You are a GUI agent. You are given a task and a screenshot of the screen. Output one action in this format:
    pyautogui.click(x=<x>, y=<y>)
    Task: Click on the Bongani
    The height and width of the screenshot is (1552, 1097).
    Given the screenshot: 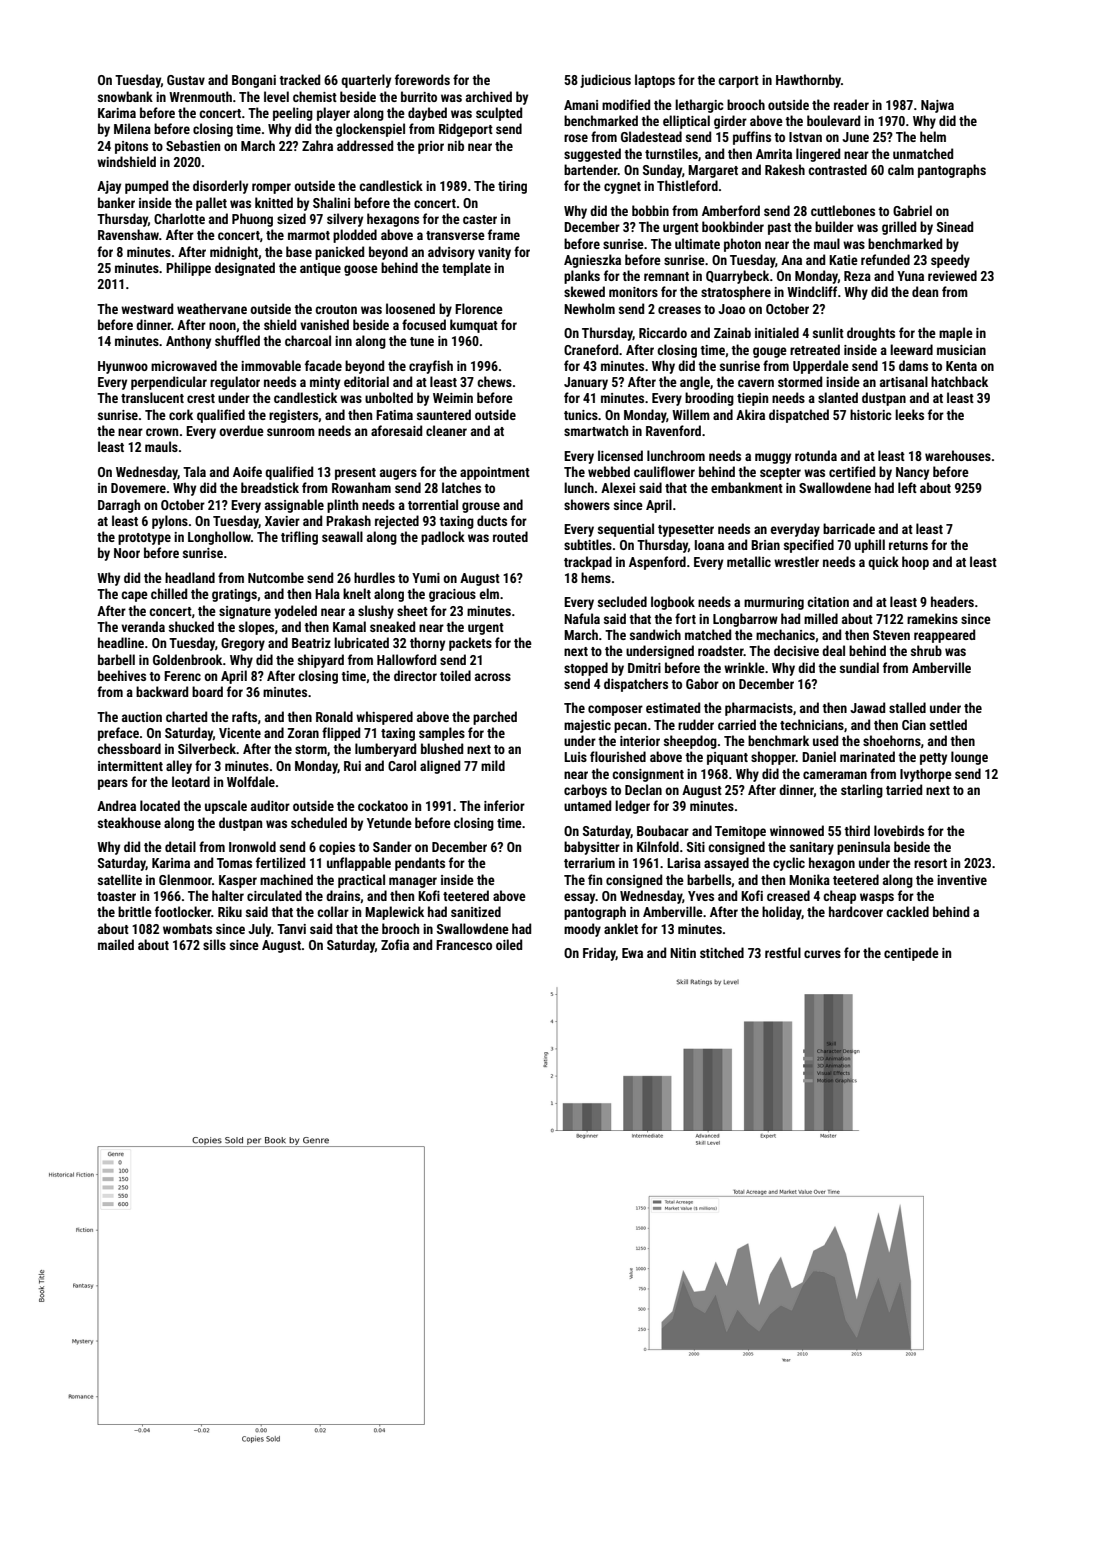 What is the action you would take?
    pyautogui.click(x=254, y=81)
